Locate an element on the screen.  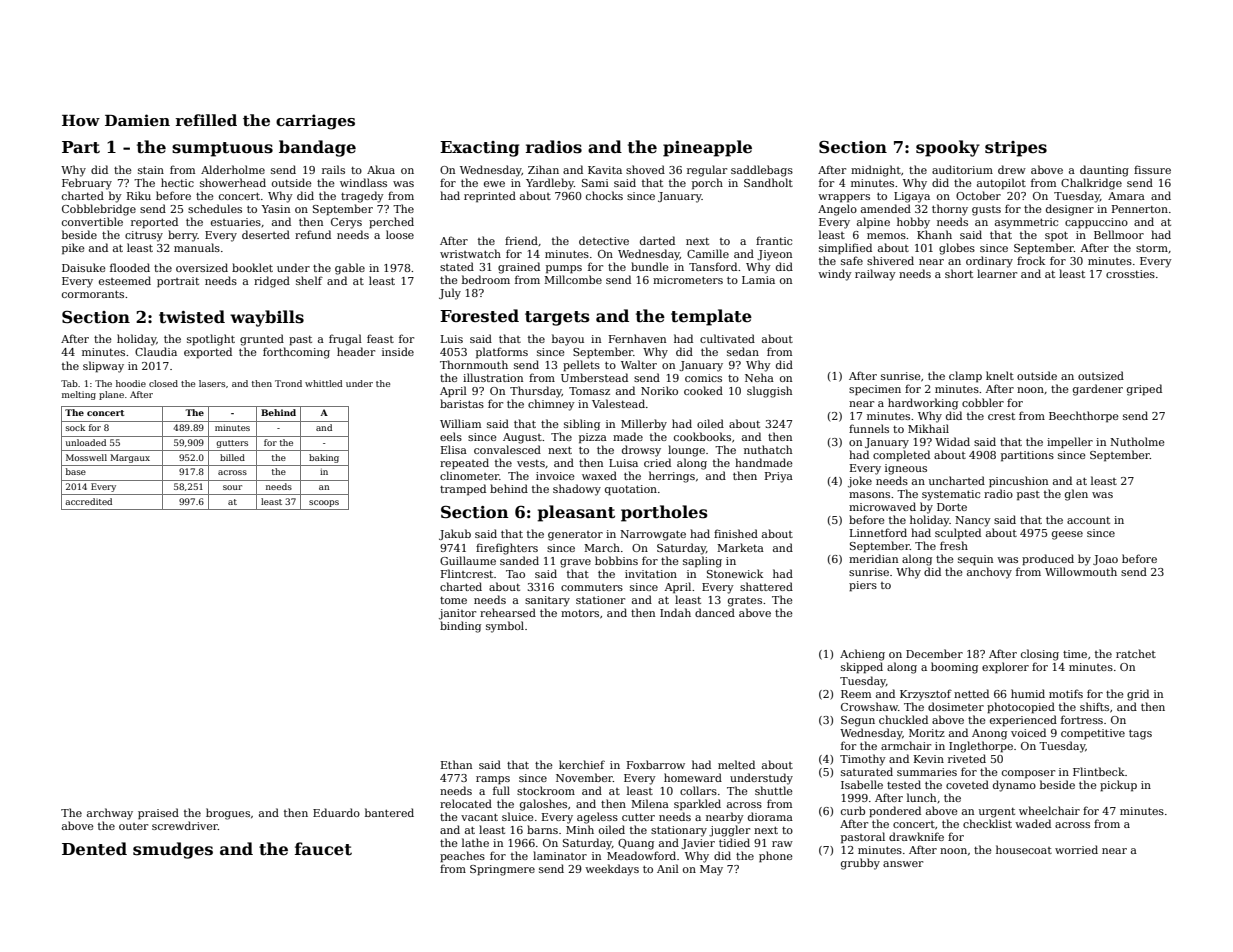
whittled is located at coordinates (324, 383).
